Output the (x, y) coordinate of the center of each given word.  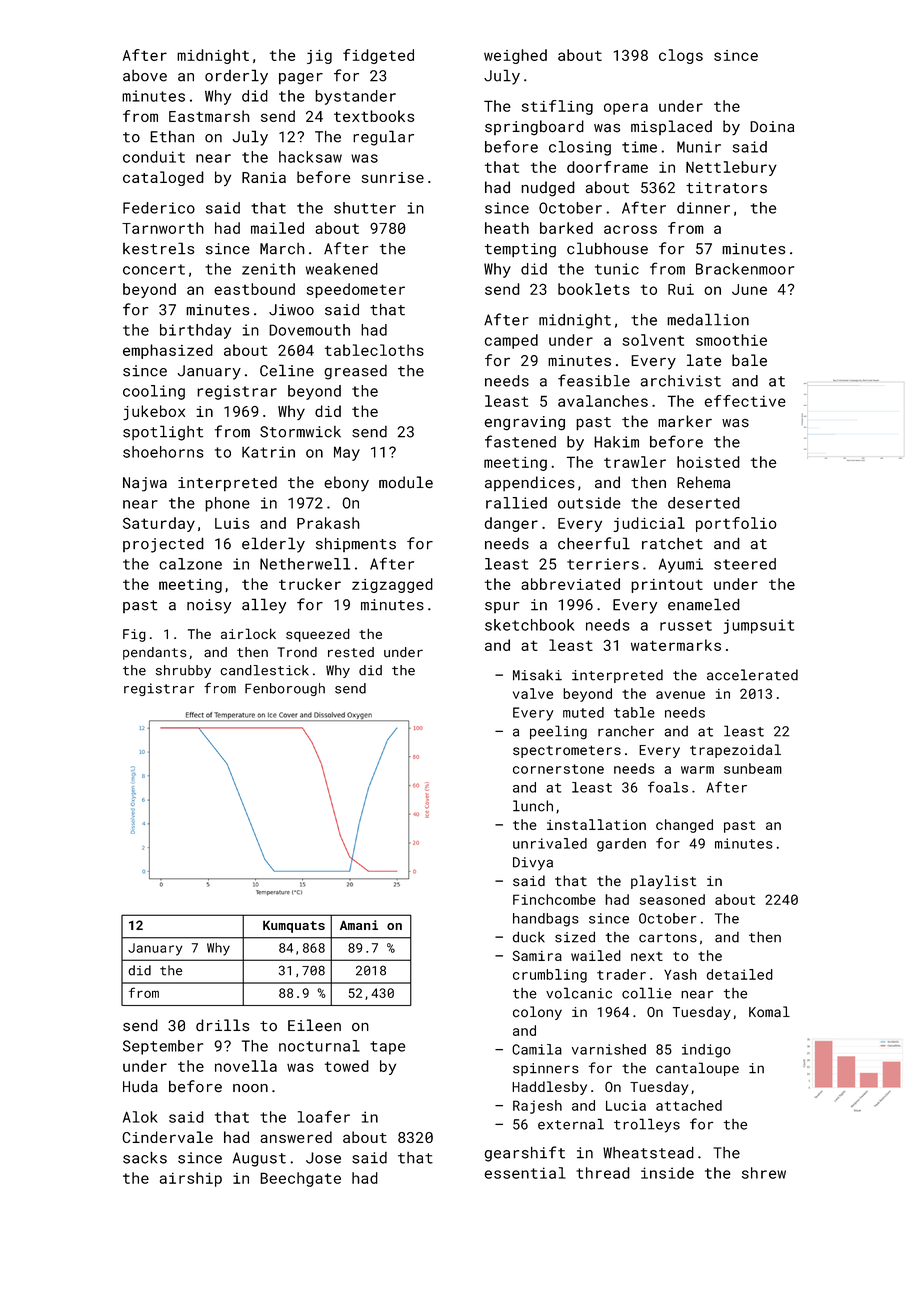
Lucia (626, 1105)
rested (351, 652)
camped (511, 341)
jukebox (154, 412)
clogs (681, 56)
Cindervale (167, 1137)
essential (525, 1173)
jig (319, 57)
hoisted (708, 462)
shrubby (183, 671)
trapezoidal (735, 751)
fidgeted (378, 56)
